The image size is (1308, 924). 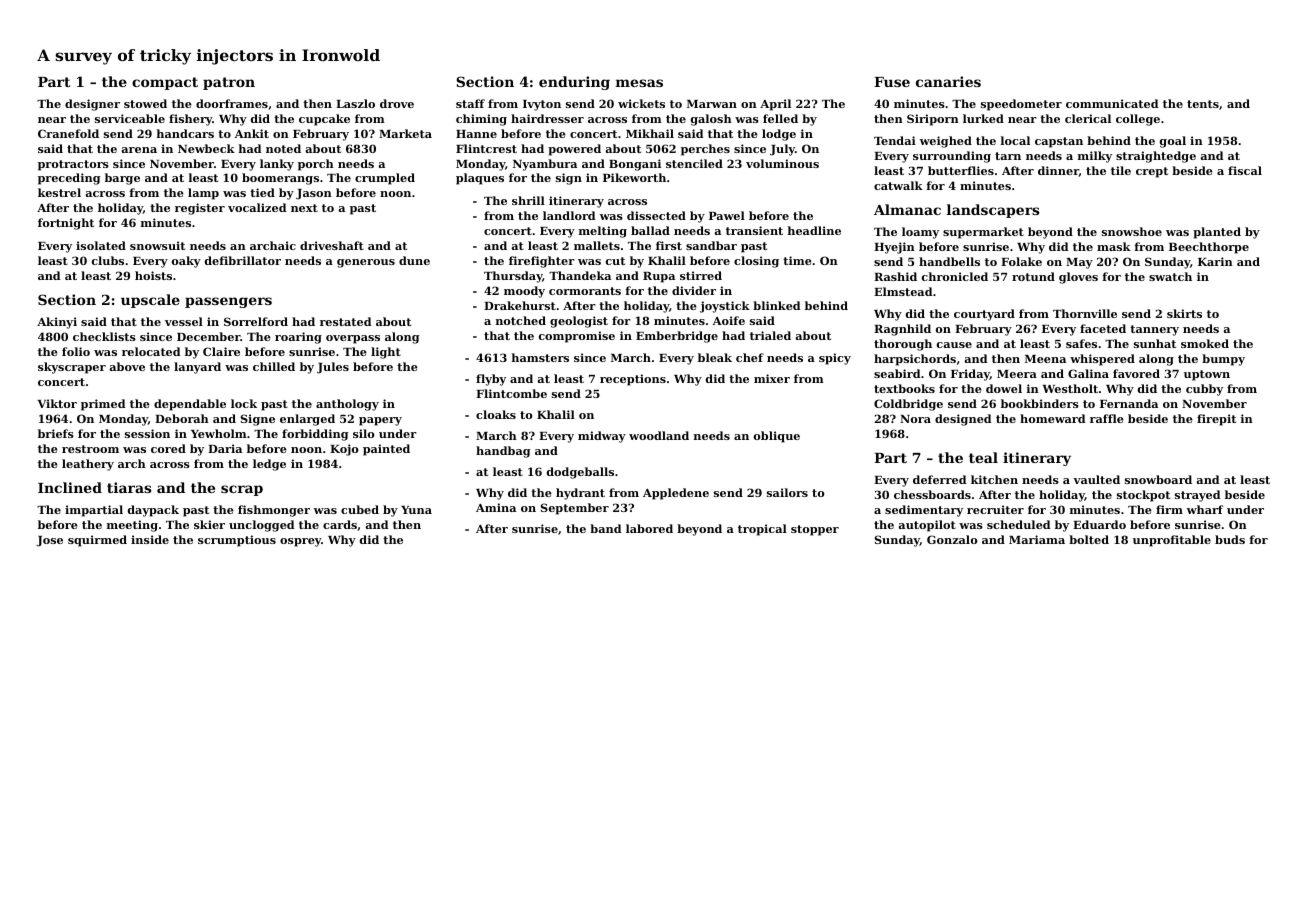 I want to click on lanyard, so click(x=197, y=368).
